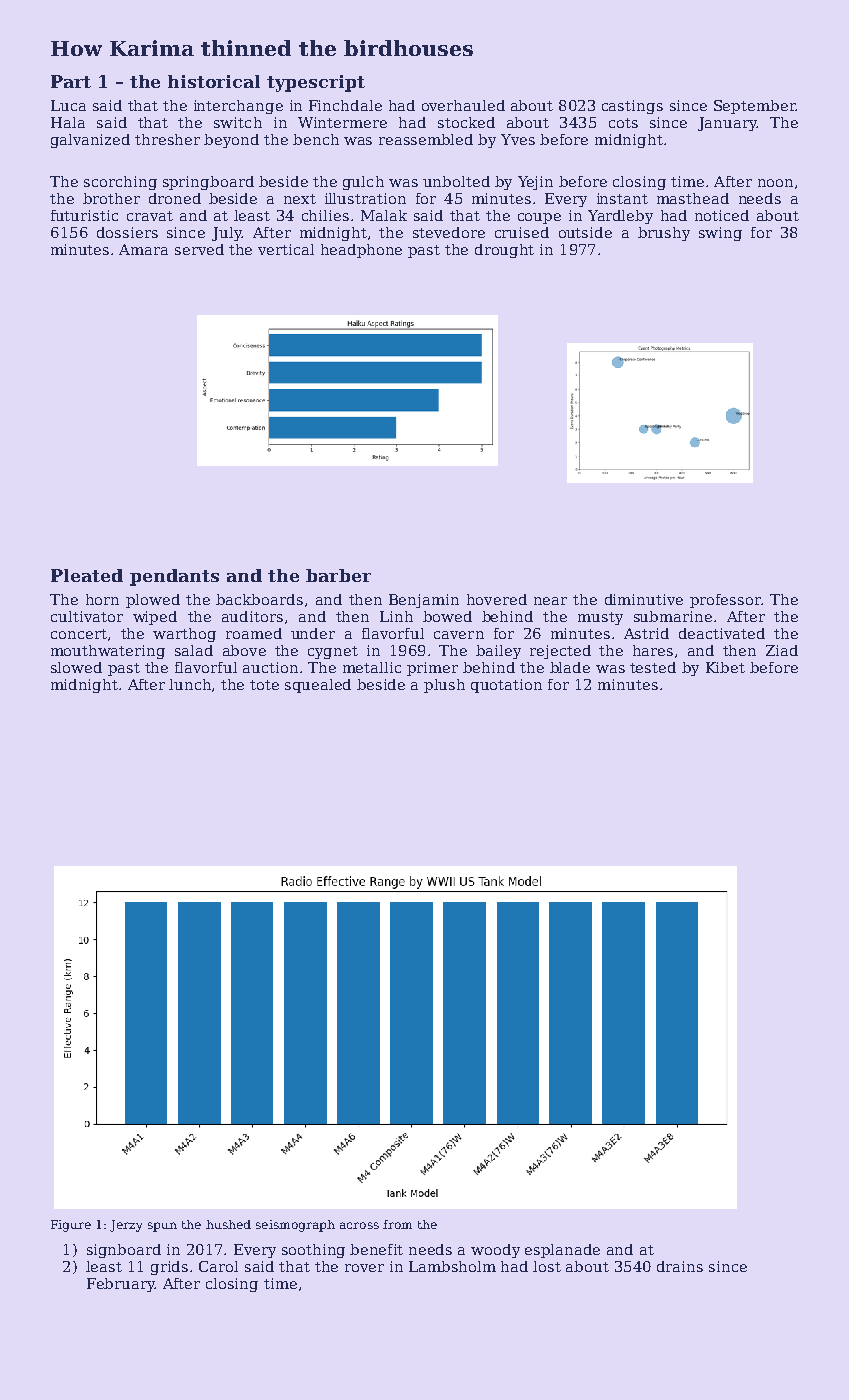 Image resolution: width=849 pixels, height=1400 pixels. What do you see at coordinates (444, 686) in the image?
I see `plush` at bounding box center [444, 686].
